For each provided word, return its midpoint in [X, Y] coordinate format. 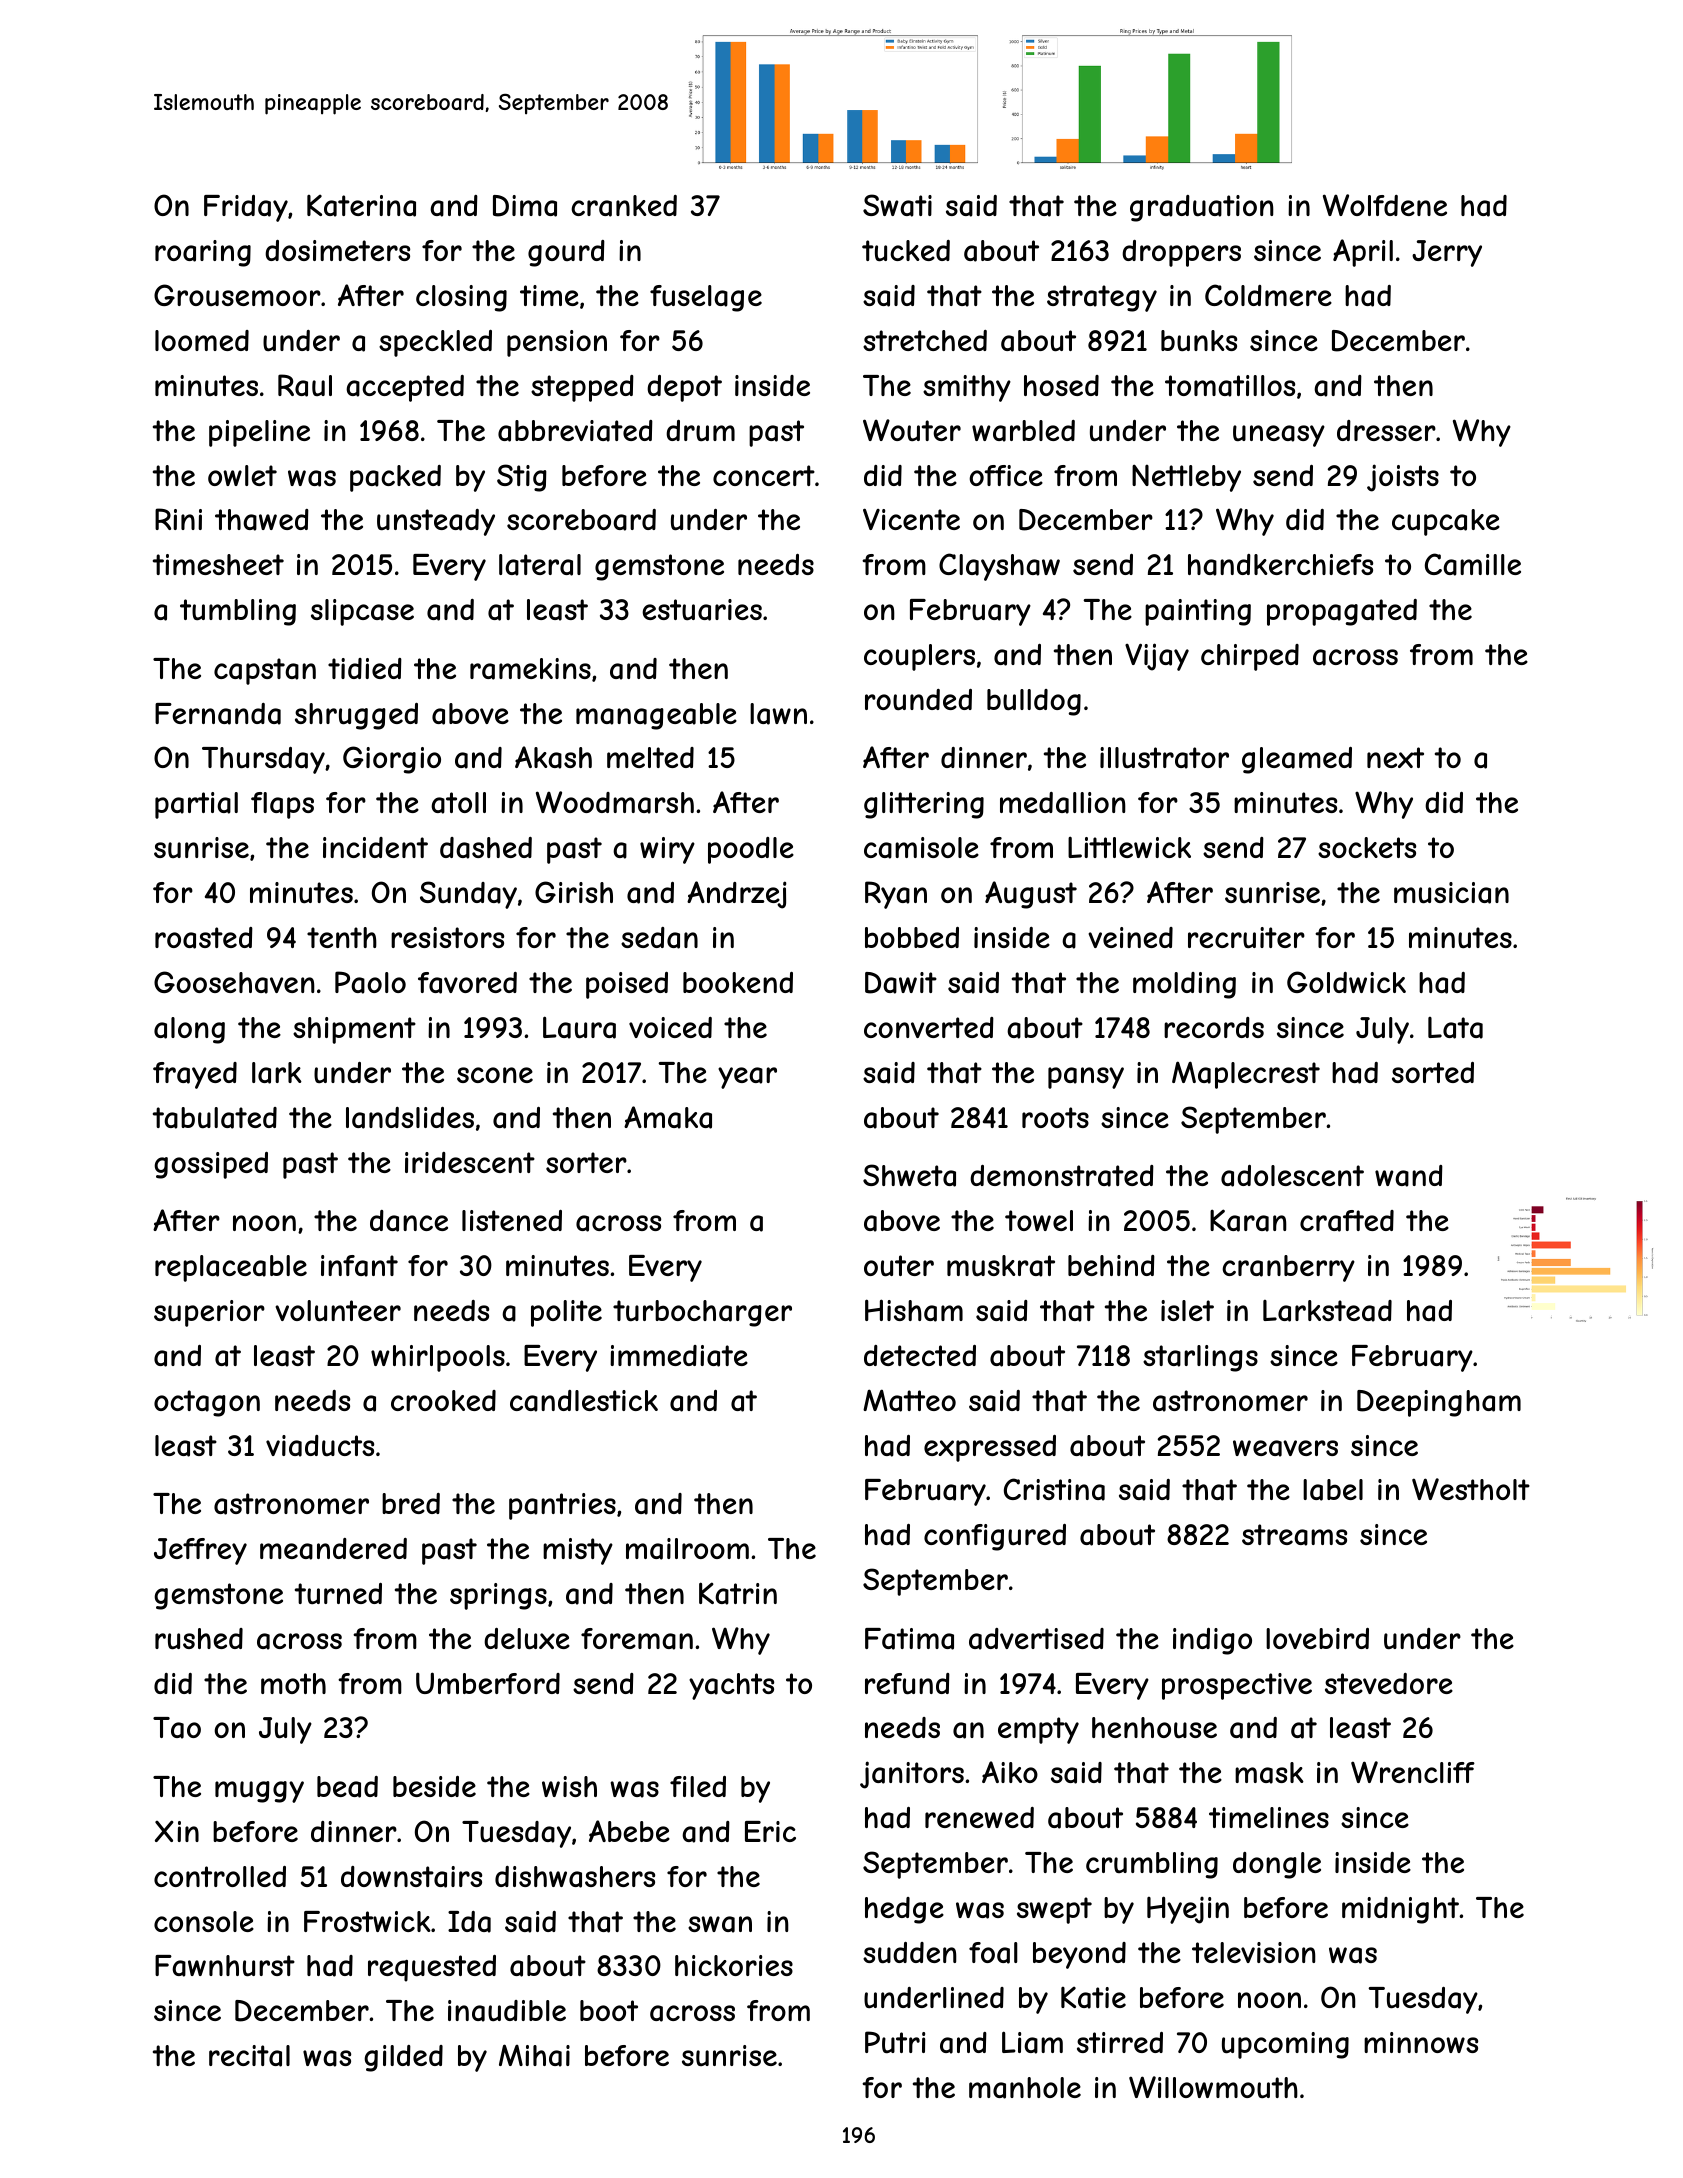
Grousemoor [237, 295]
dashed [486, 848]
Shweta [909, 1175]
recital [249, 2056]
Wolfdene [1385, 205]
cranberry [1288, 1268]
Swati [897, 205]
